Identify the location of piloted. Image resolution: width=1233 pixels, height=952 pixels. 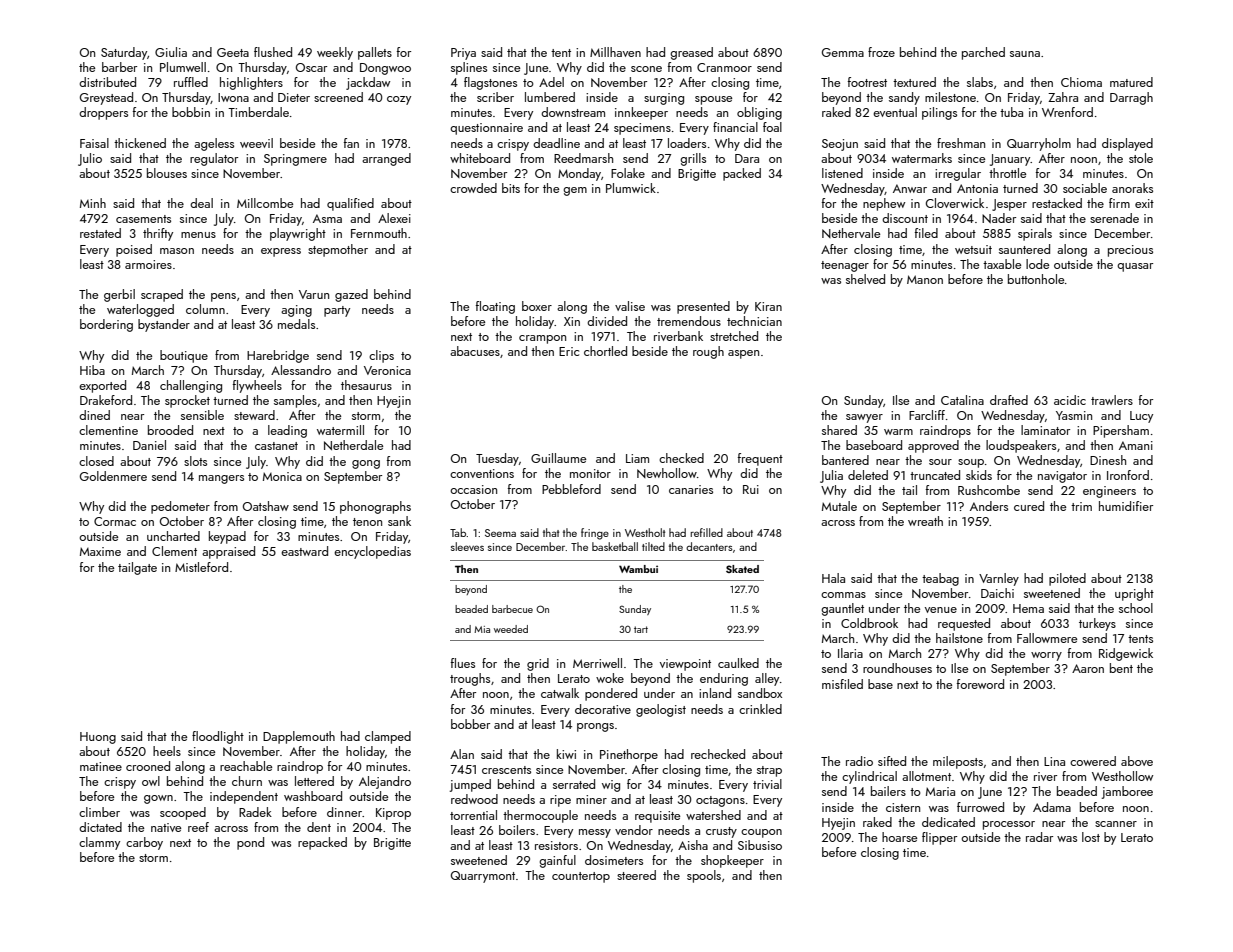
(1067, 579).
